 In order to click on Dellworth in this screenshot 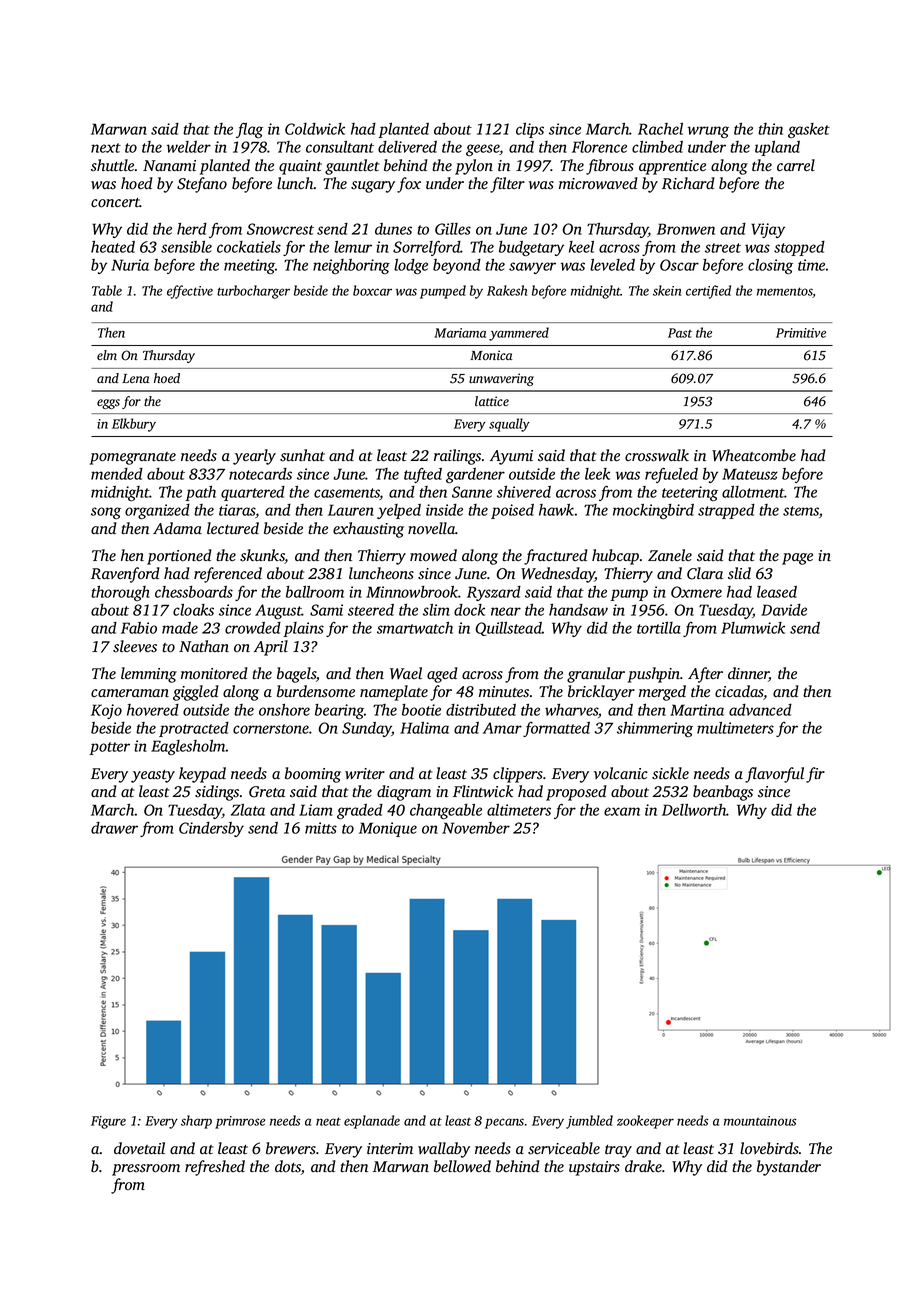, I will do `click(694, 810)`.
